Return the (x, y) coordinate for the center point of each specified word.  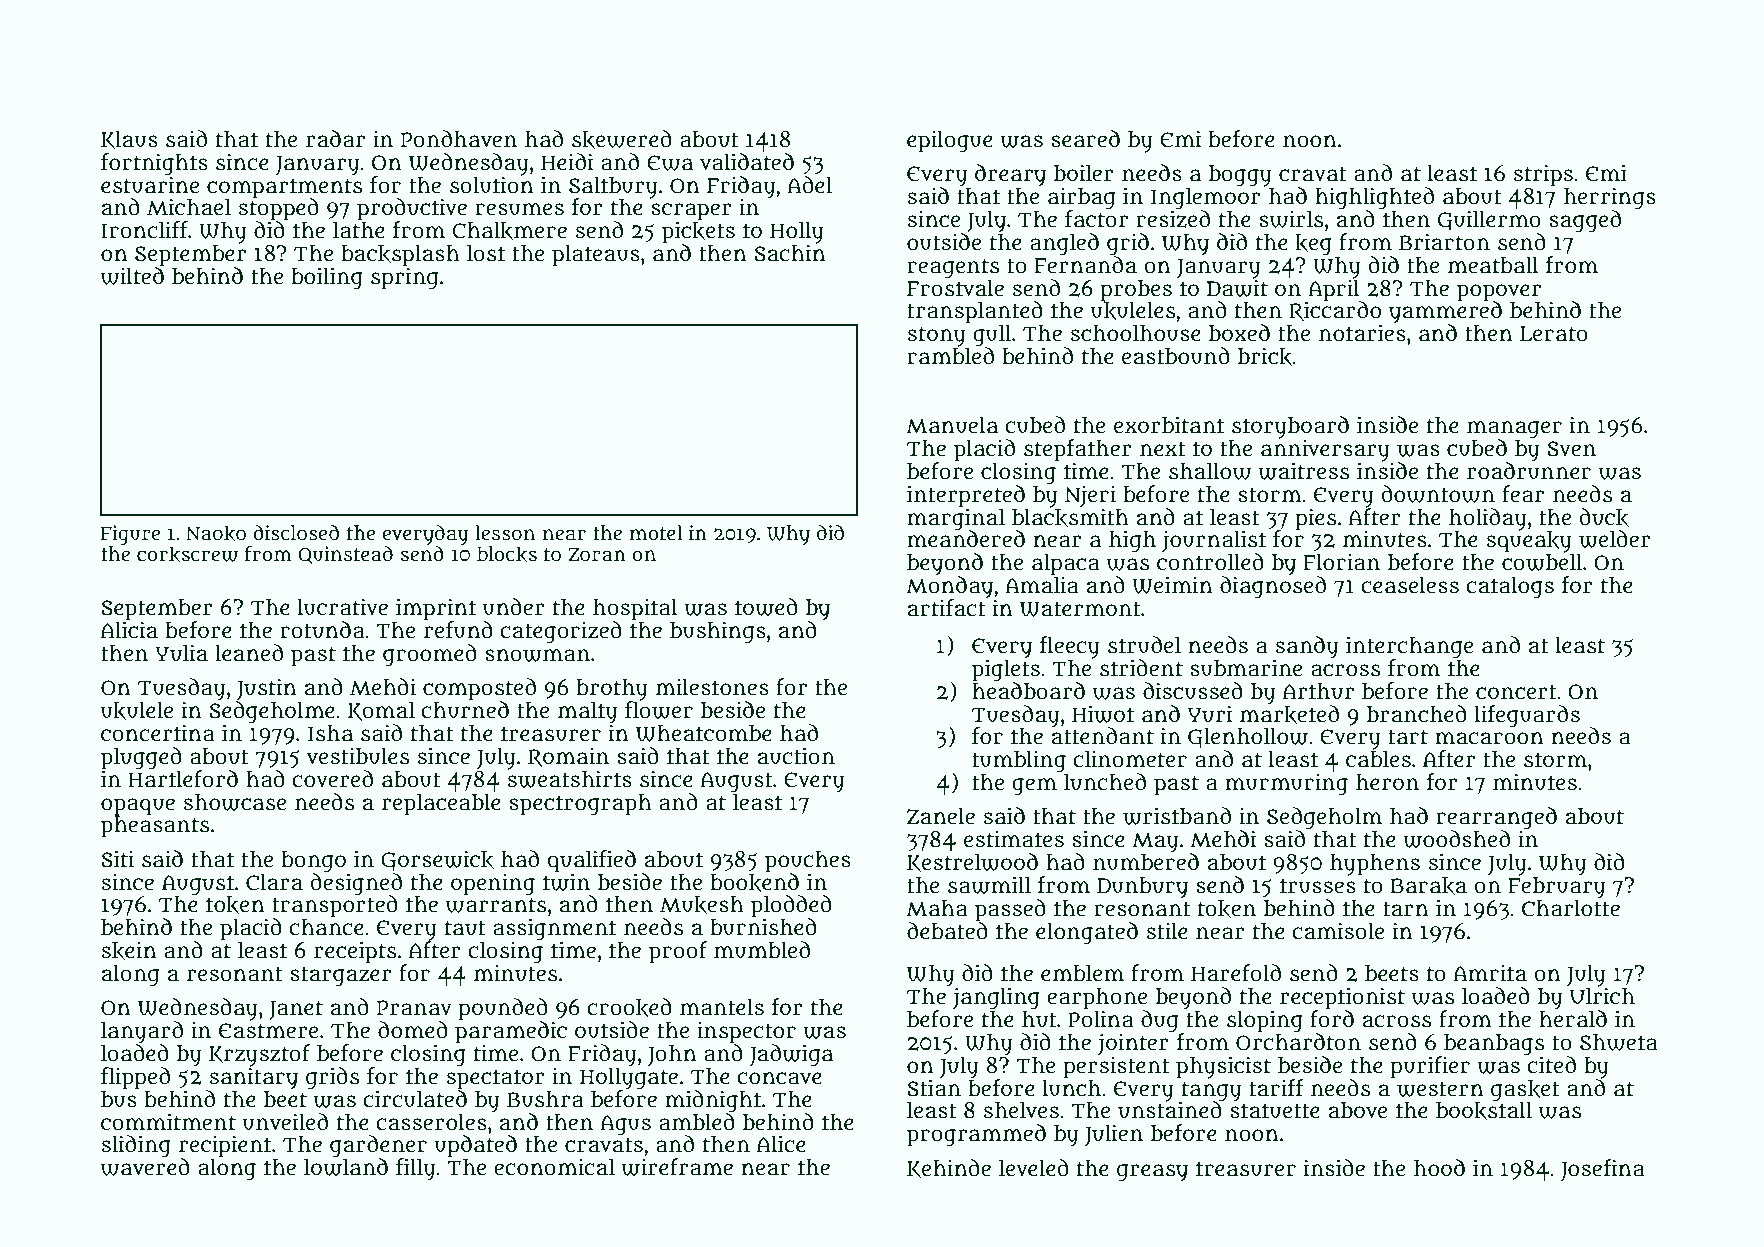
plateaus (596, 255)
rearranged (1496, 818)
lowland (346, 1167)
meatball (1493, 265)
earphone (1097, 998)
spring (404, 278)
